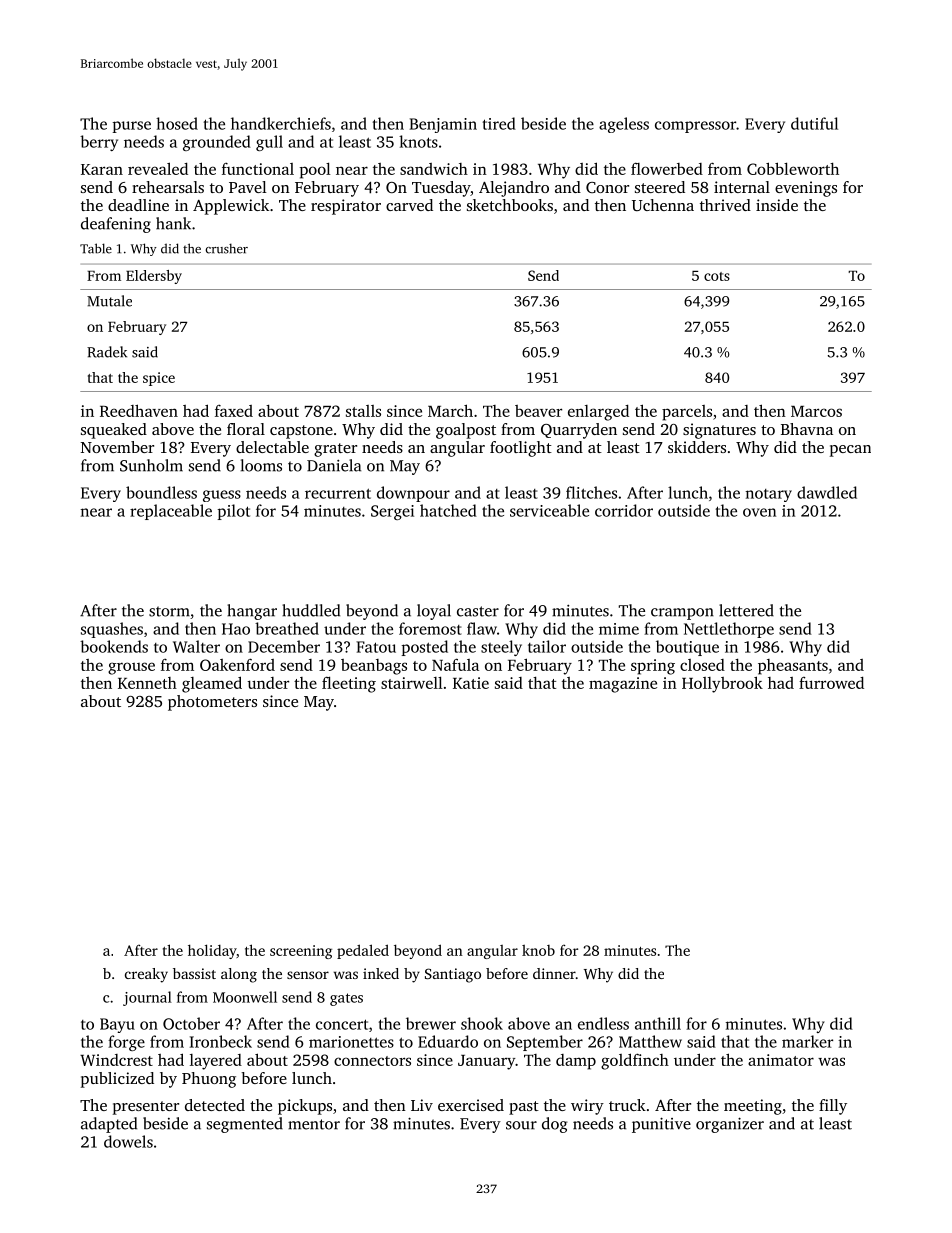 The width and height of the page is (952, 1233). I want to click on hosed, so click(177, 123).
